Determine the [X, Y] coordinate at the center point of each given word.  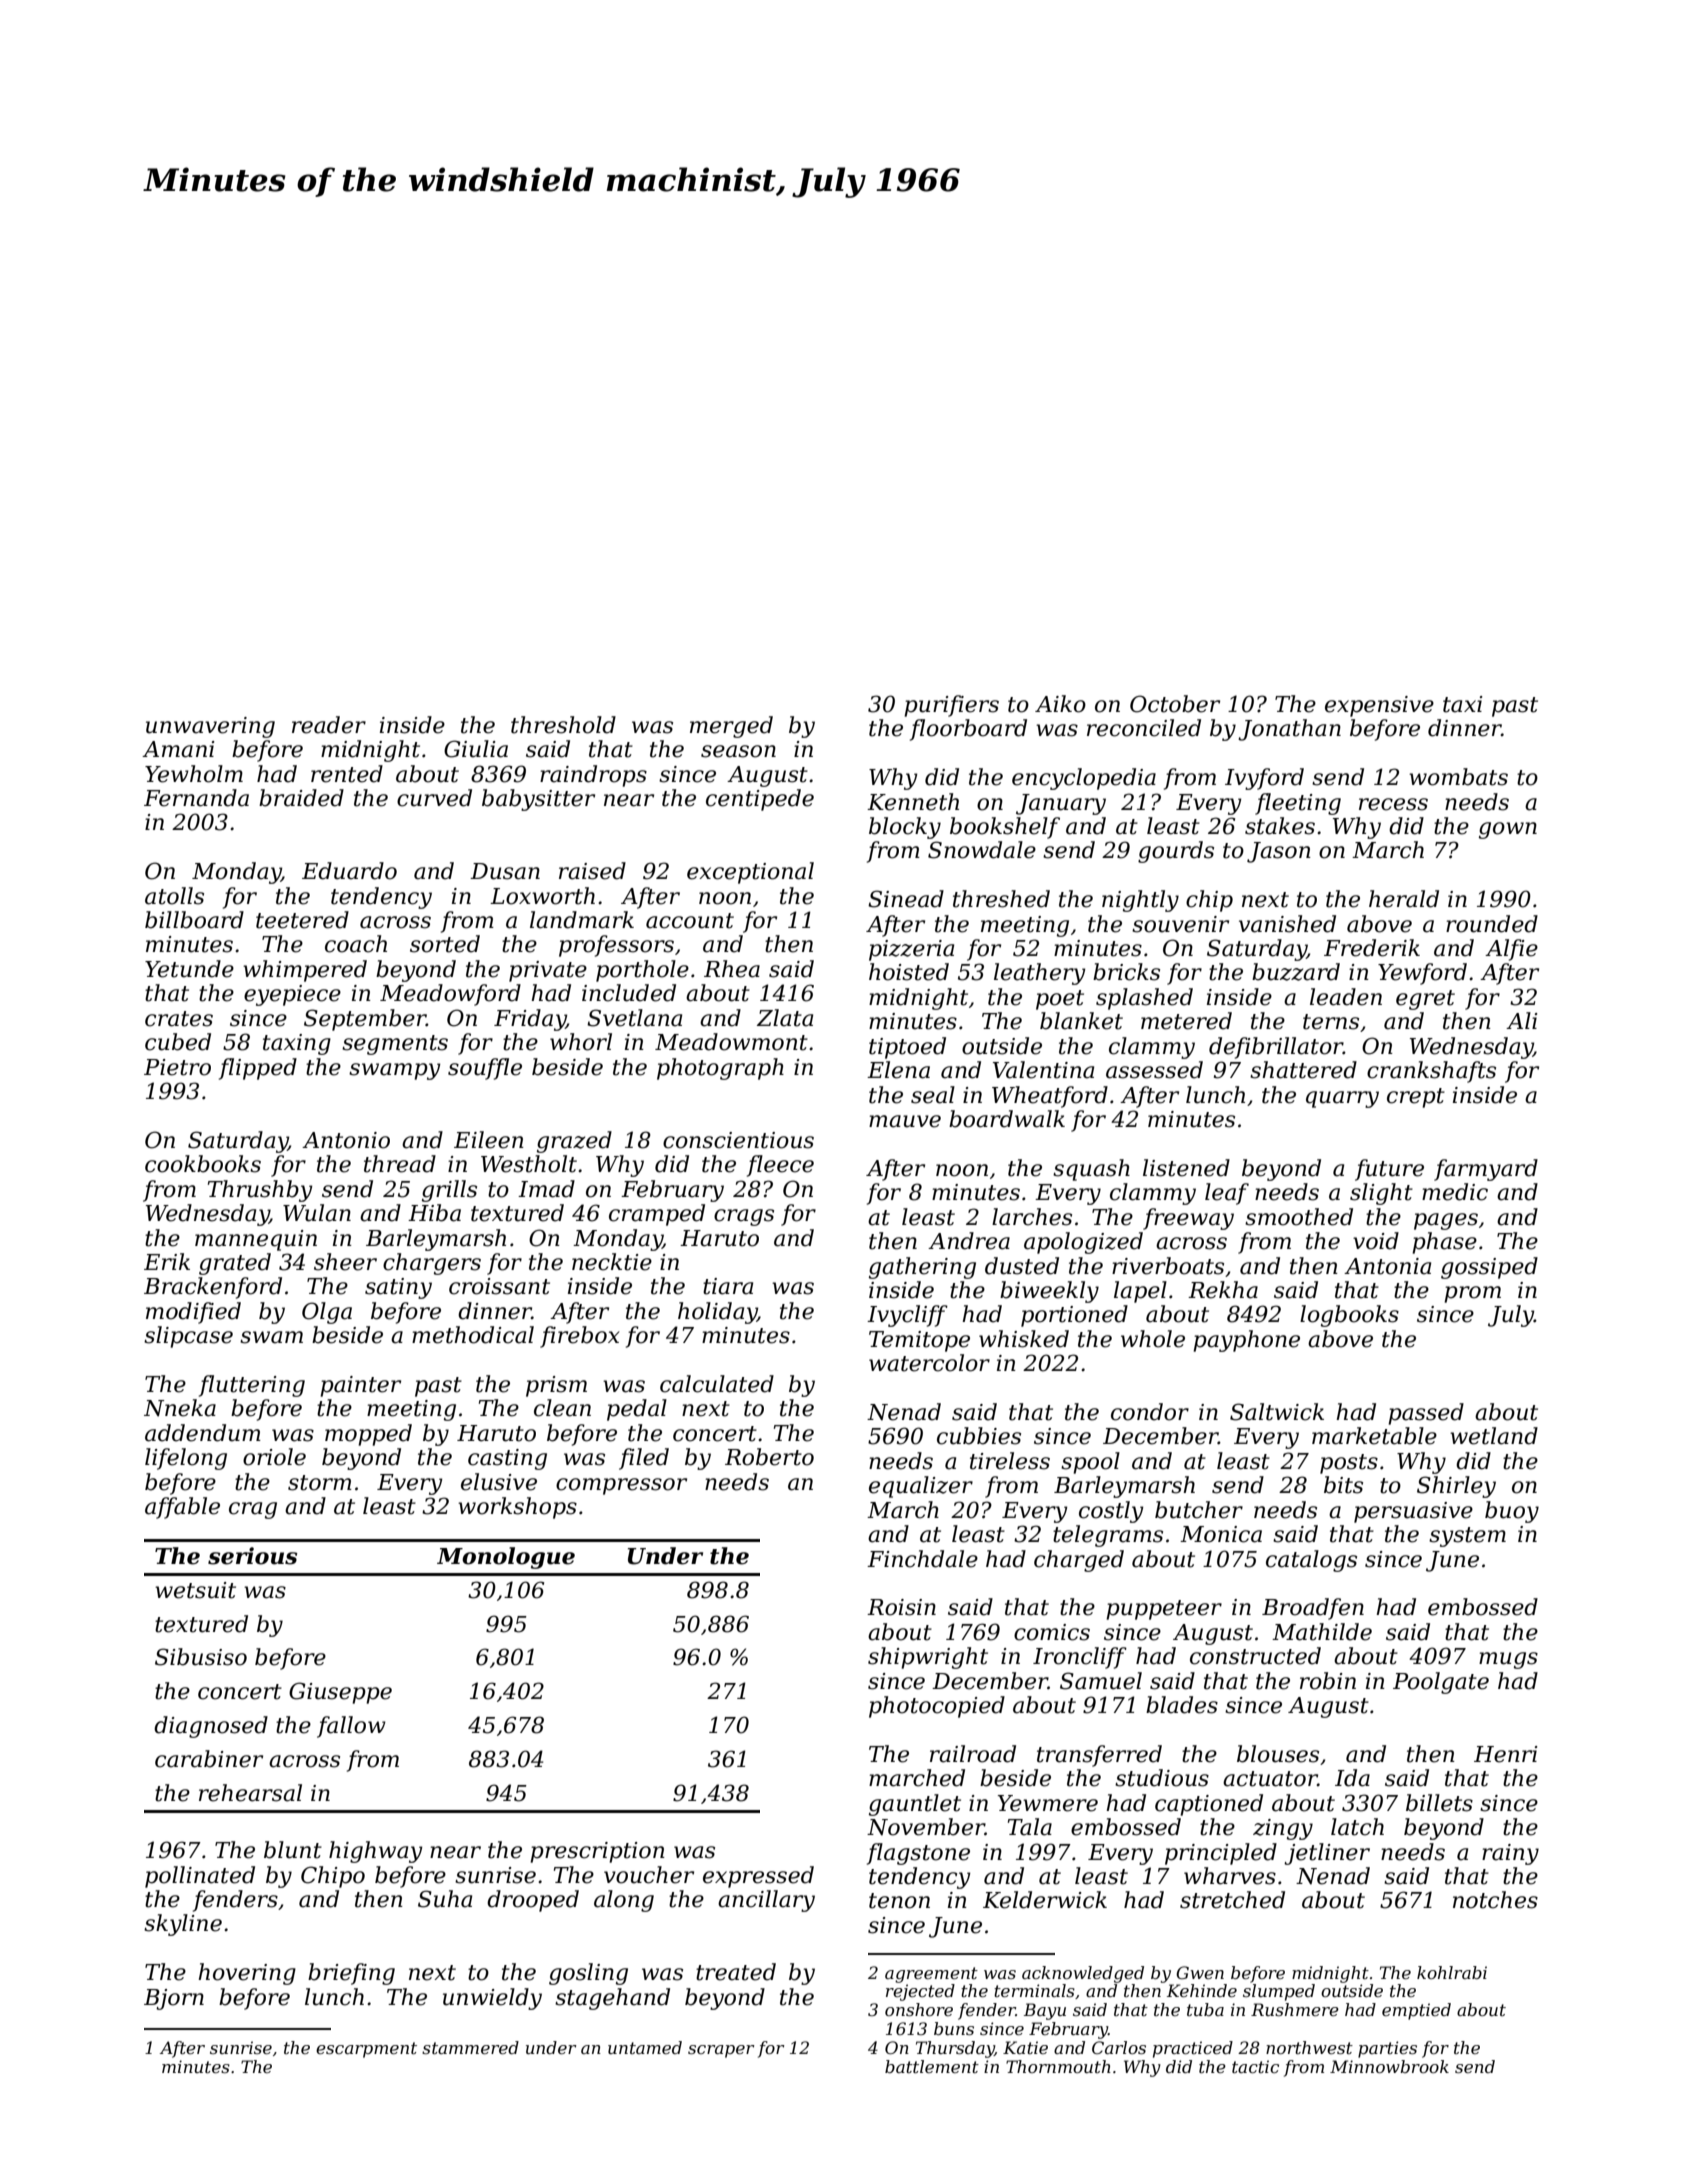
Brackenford [213, 1288]
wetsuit [195, 1590]
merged [731, 727]
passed [1426, 1414]
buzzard [1296, 972]
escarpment [366, 2050]
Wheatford [1050, 1097]
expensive [1379, 706]
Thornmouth [1058, 2066]
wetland [1494, 1436]
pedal [637, 1410]
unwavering [210, 727]
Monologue [506, 1558]
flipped [258, 1069]
